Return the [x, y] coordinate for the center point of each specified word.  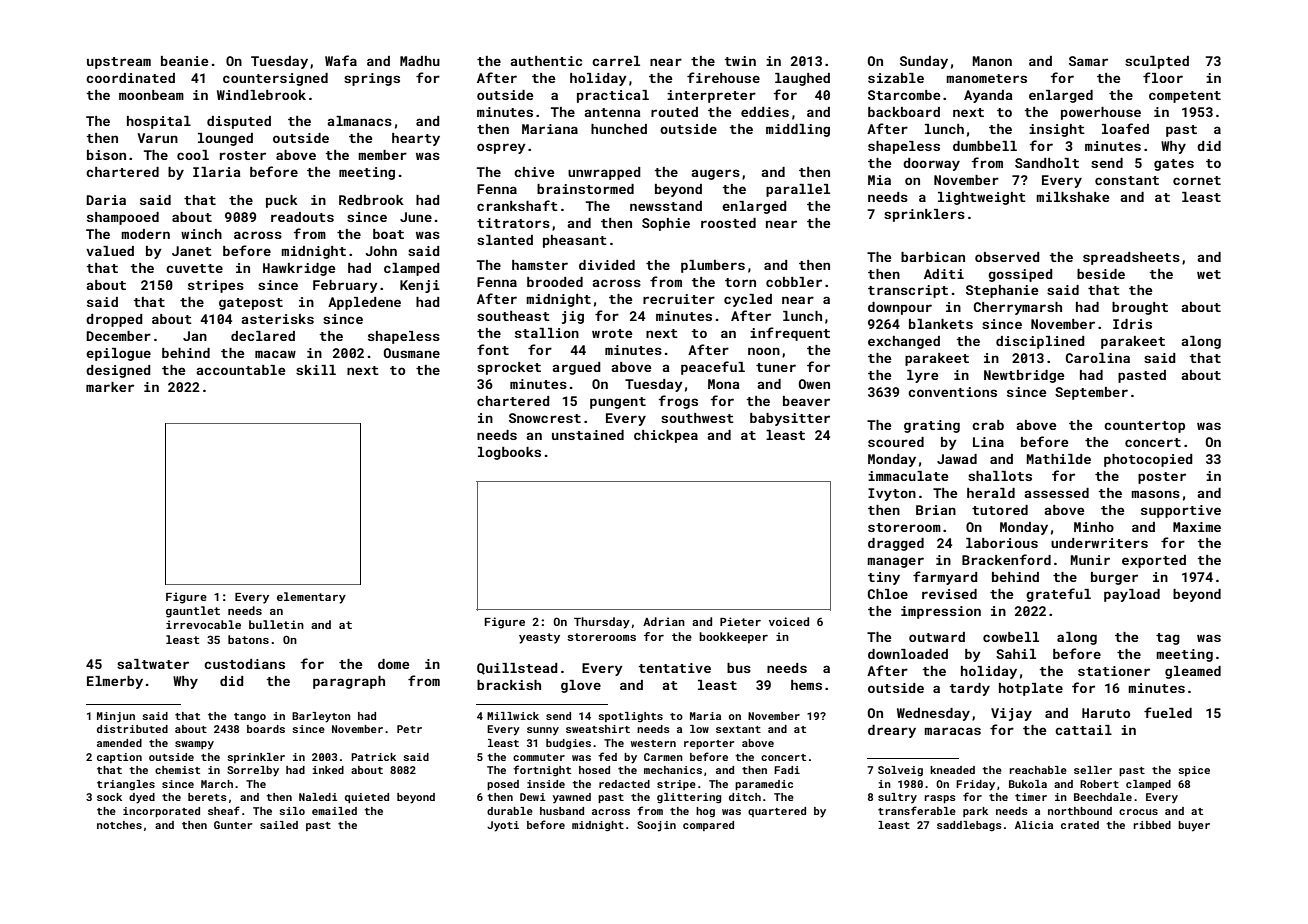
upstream [119, 63]
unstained [588, 435]
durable [510, 811]
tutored [1000, 510]
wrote [612, 333]
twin [740, 61]
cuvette [194, 268]
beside [1101, 274]
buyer [1194, 826]
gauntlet [193, 612]
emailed [334, 811]
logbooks [509, 453]
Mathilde [1059, 459]
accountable [241, 370]
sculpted [1157, 62]
